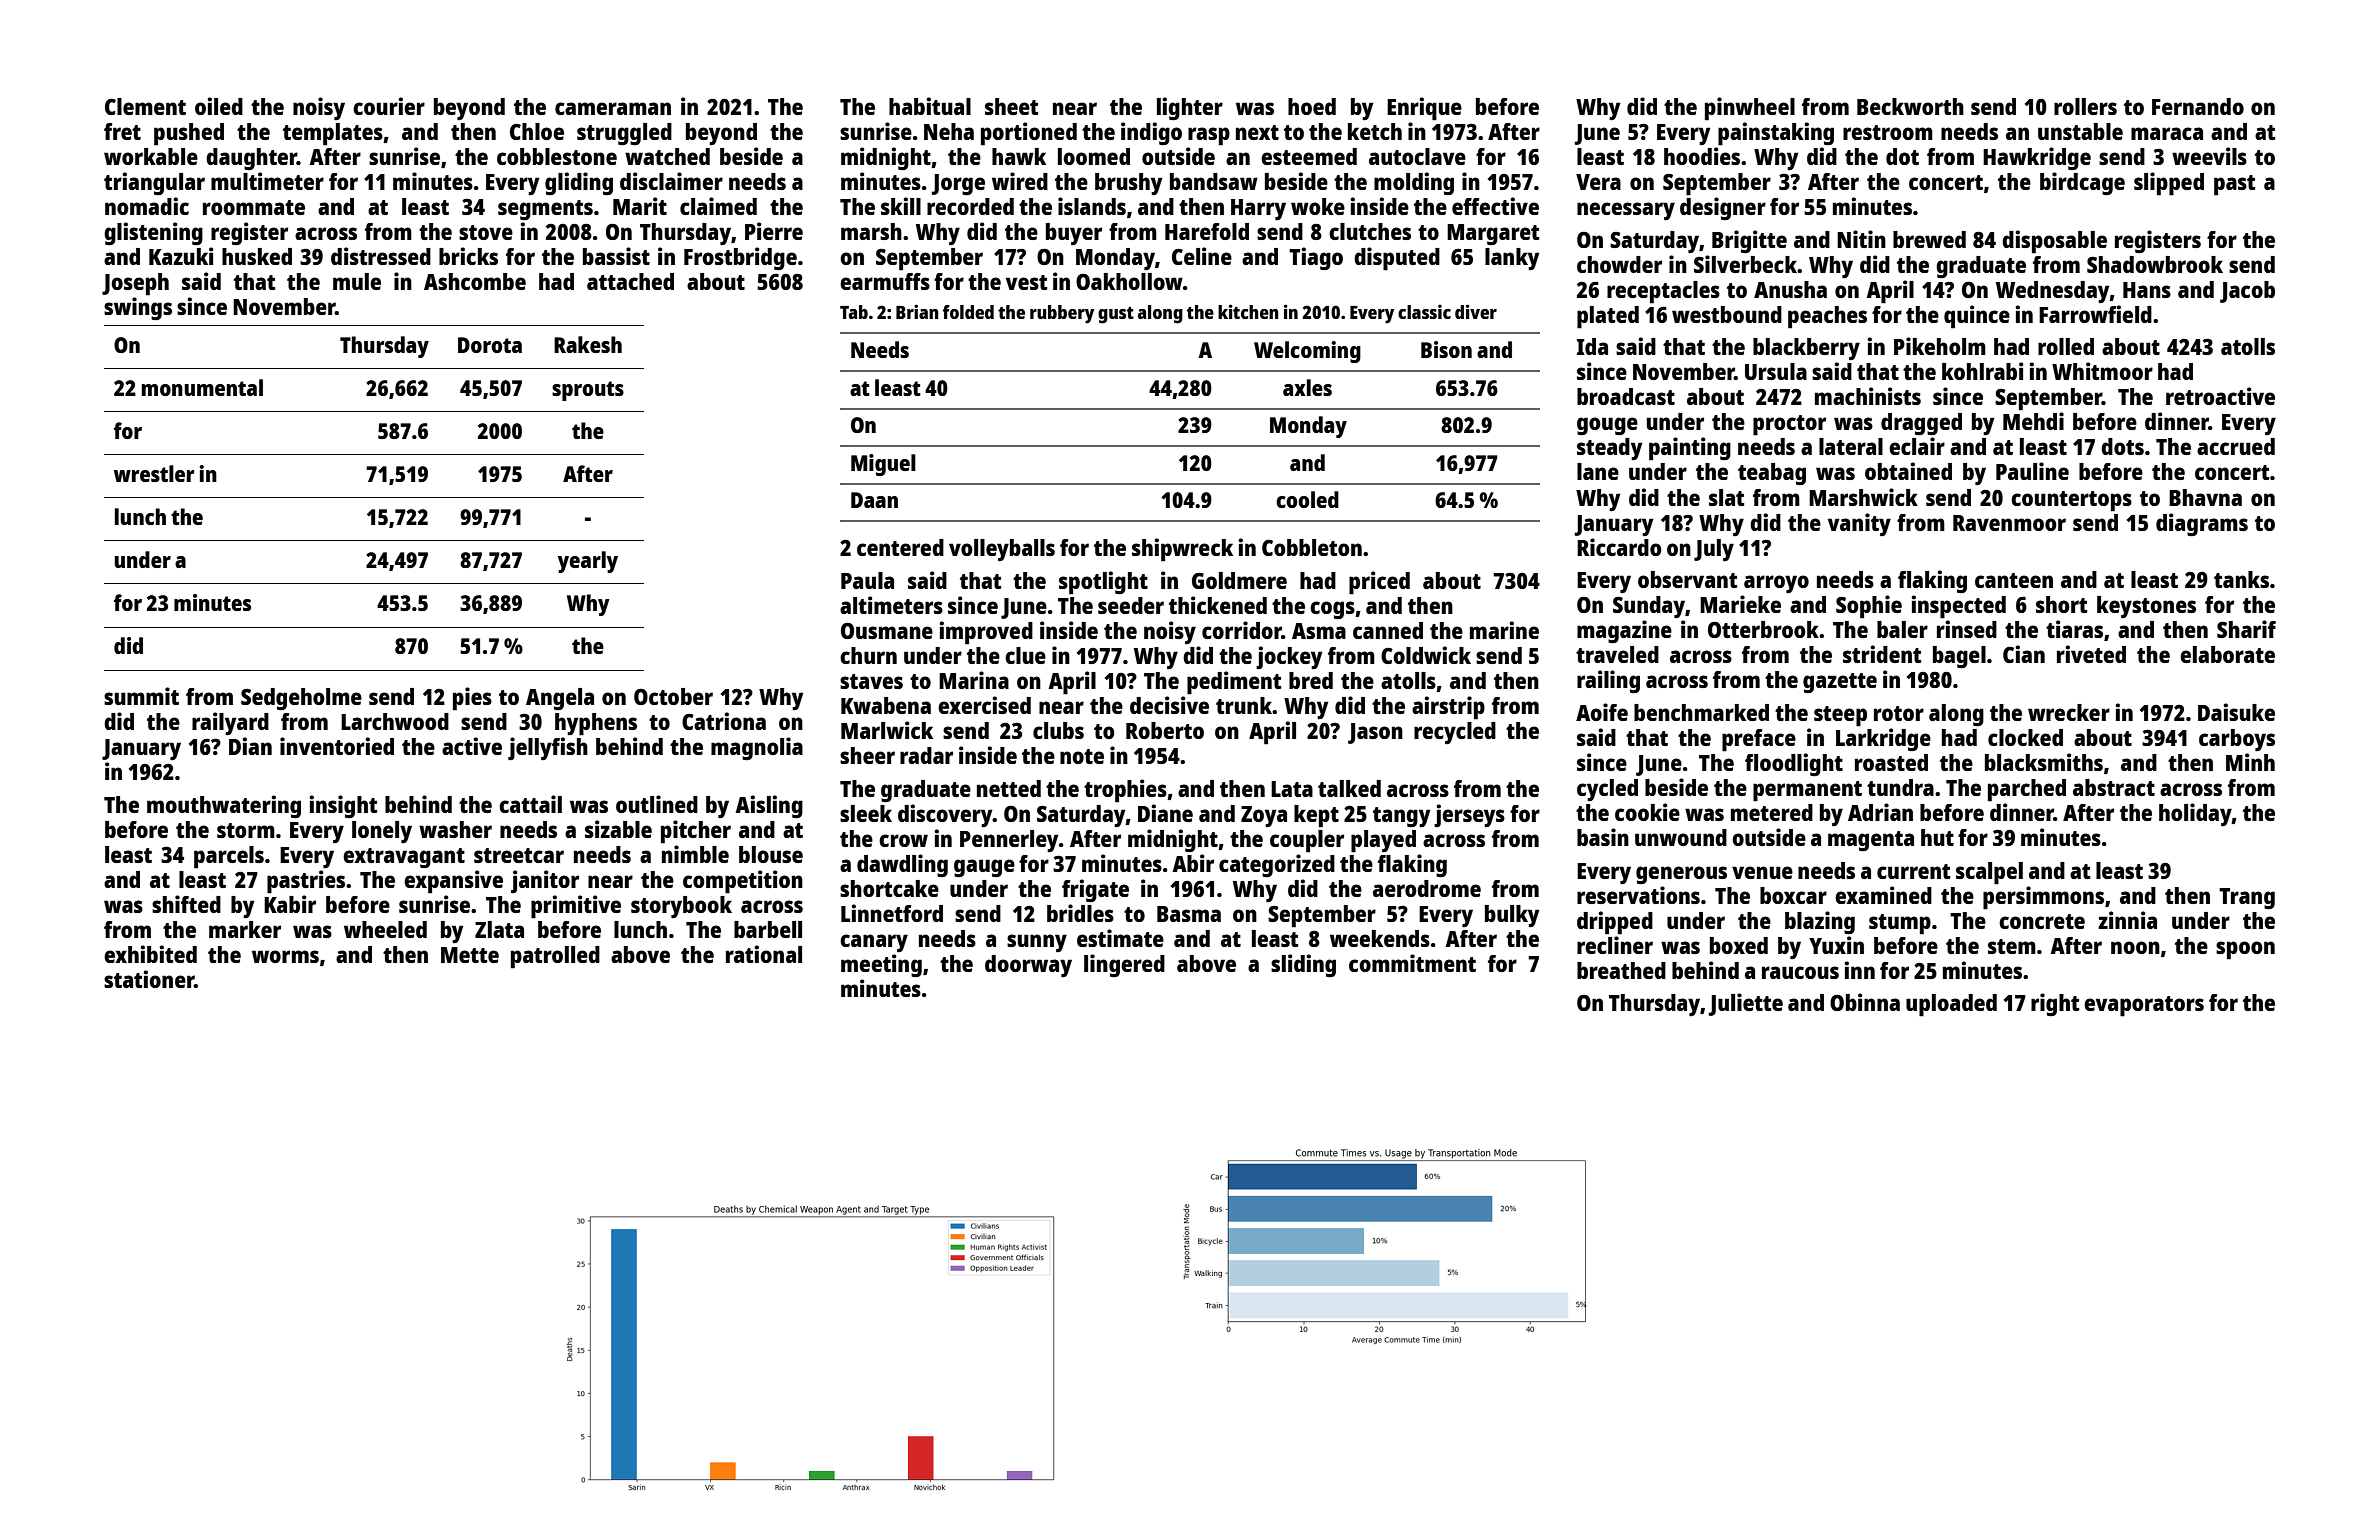 Image resolution: width=2380 pixels, height=1540 pixels. What do you see at coordinates (1701, 712) in the screenshot?
I see `benchmarked` at bounding box center [1701, 712].
